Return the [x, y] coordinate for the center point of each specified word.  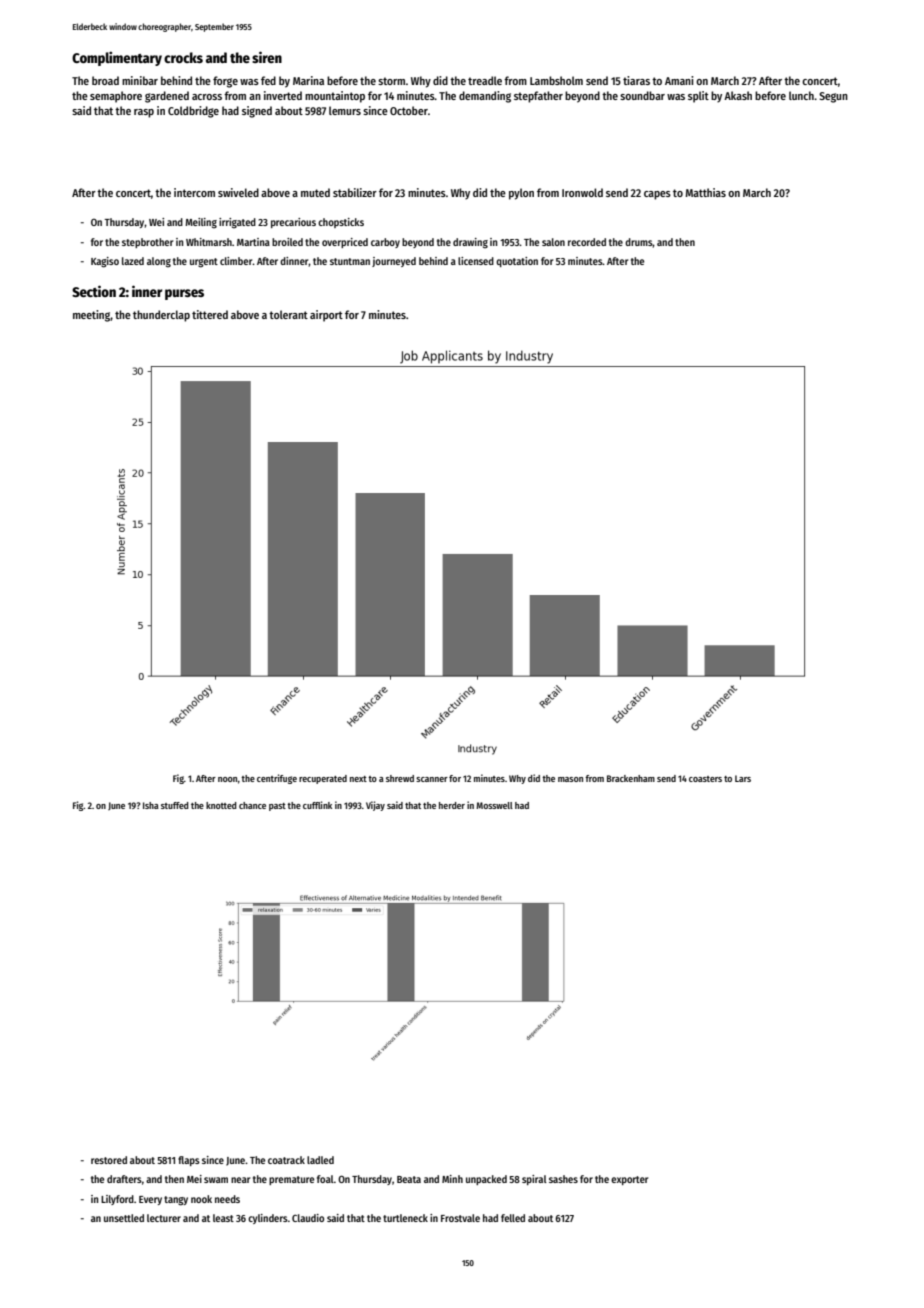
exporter [629, 1180]
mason [570, 779]
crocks [183, 57]
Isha [151, 805]
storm [391, 81]
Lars [743, 778]
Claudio [308, 1218]
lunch [801, 95]
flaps [189, 1161]
